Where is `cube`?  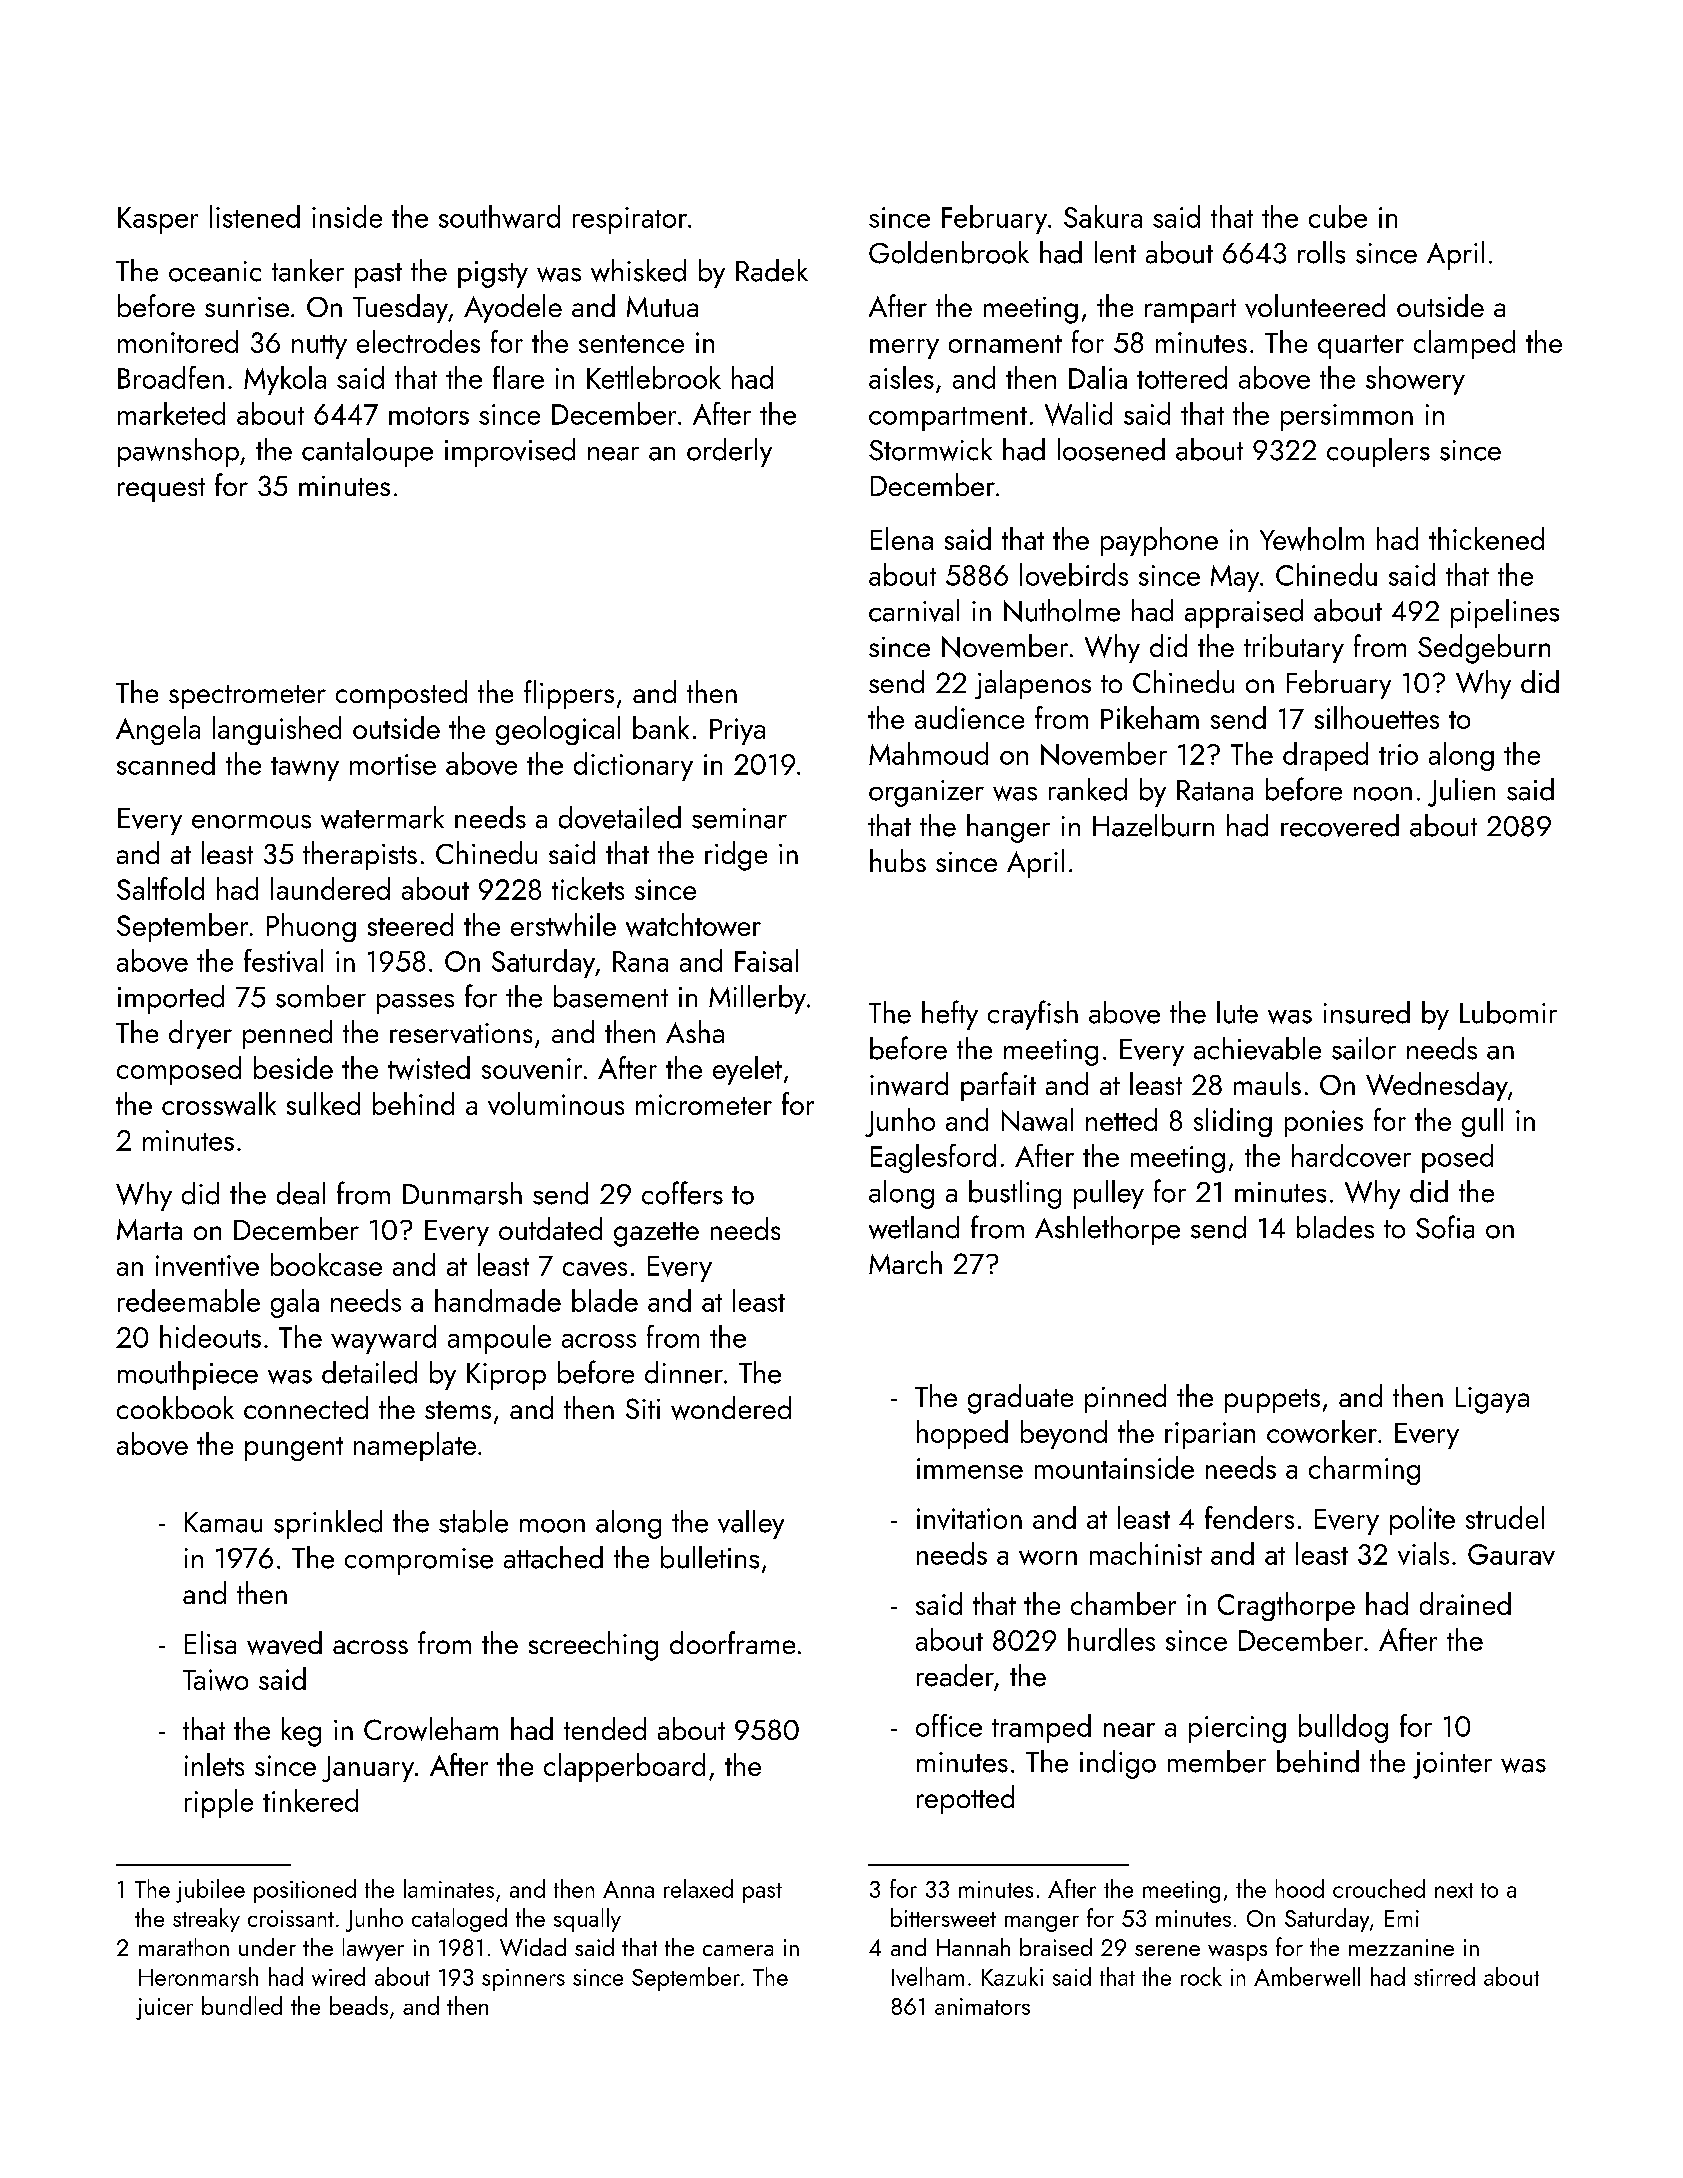
cube is located at coordinates (1338, 216).
